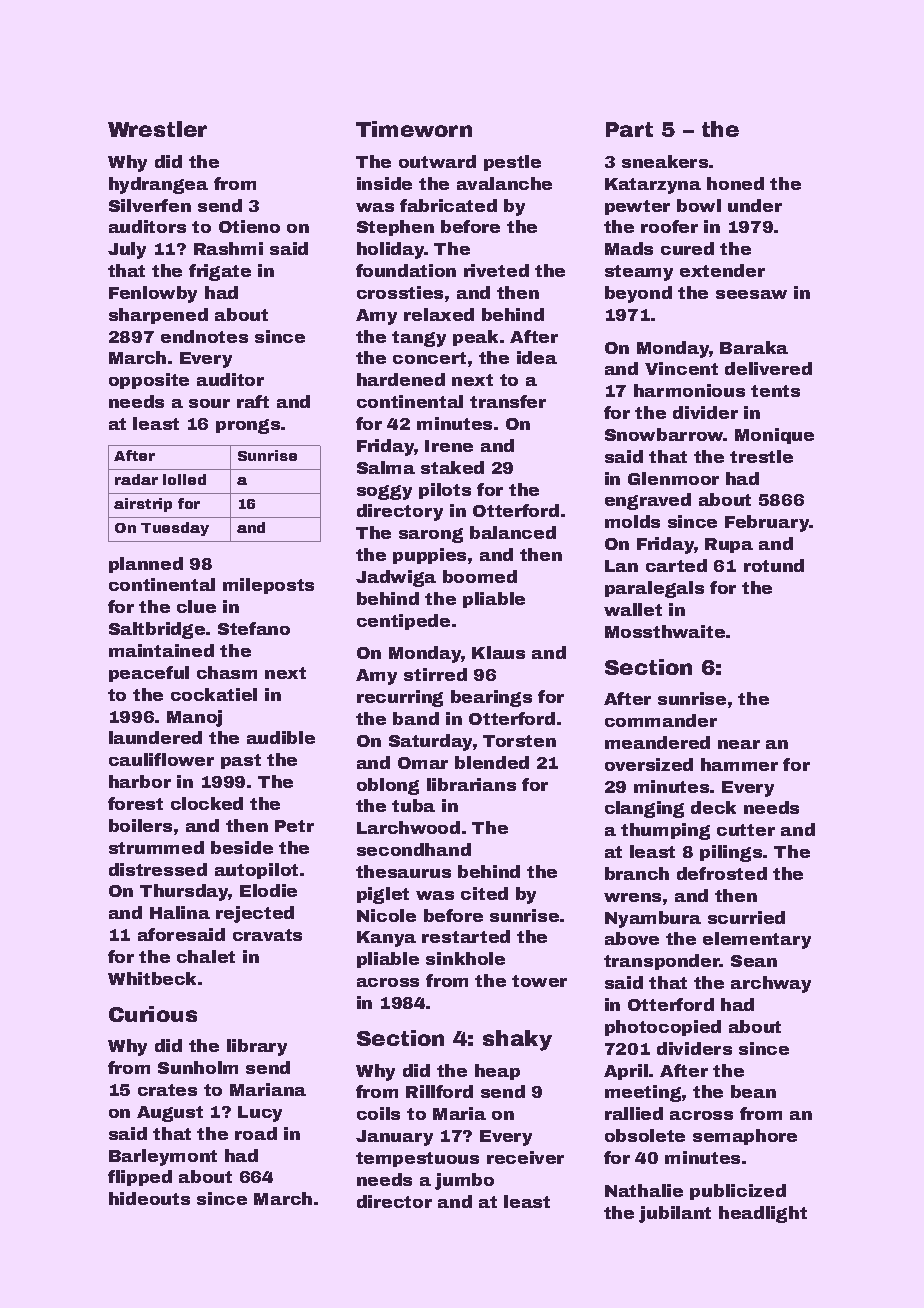 The height and width of the document is (1308, 924). Describe the element at coordinates (157, 129) in the document. I see `Wrestler` at that location.
